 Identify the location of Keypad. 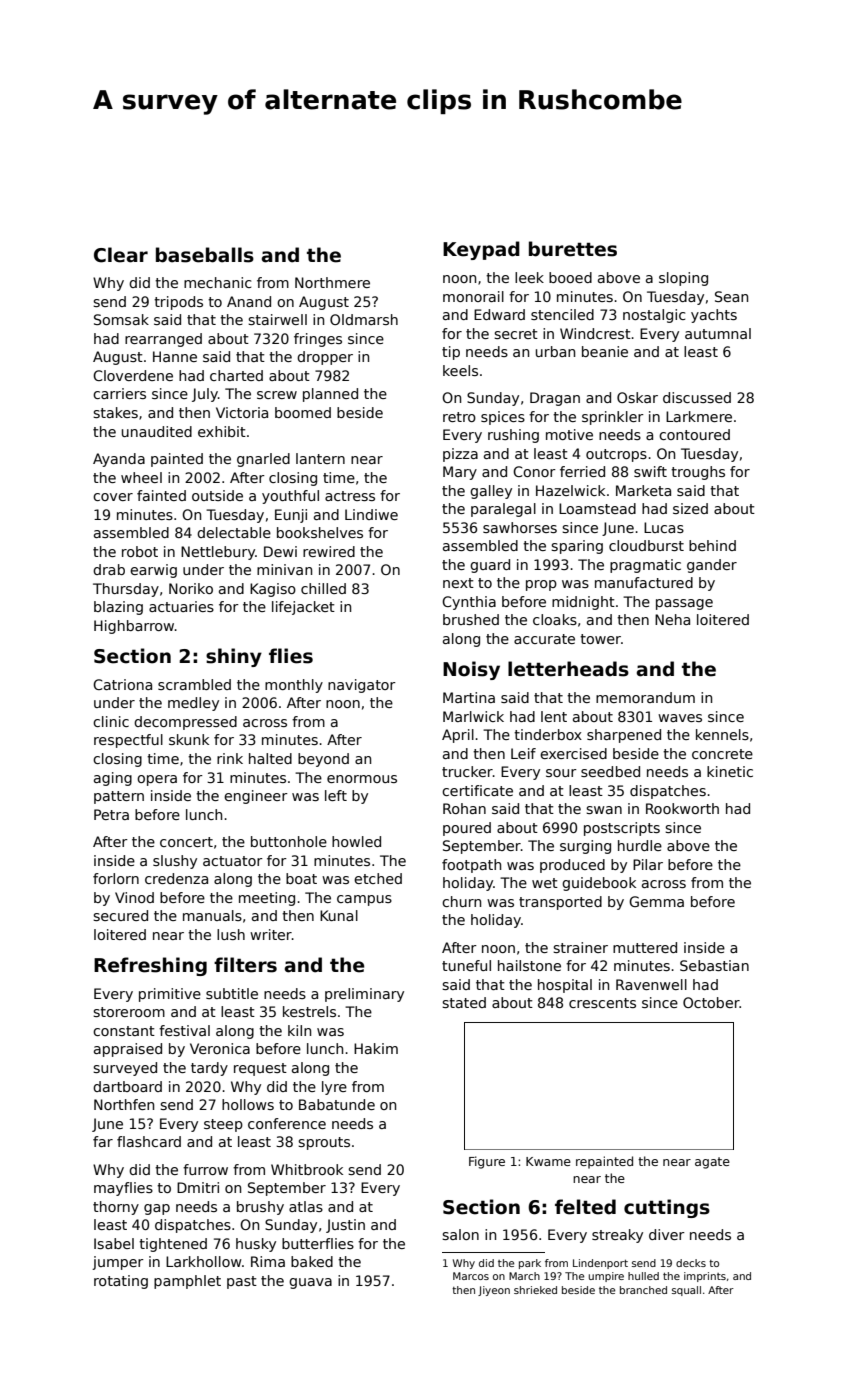
(481, 250).
